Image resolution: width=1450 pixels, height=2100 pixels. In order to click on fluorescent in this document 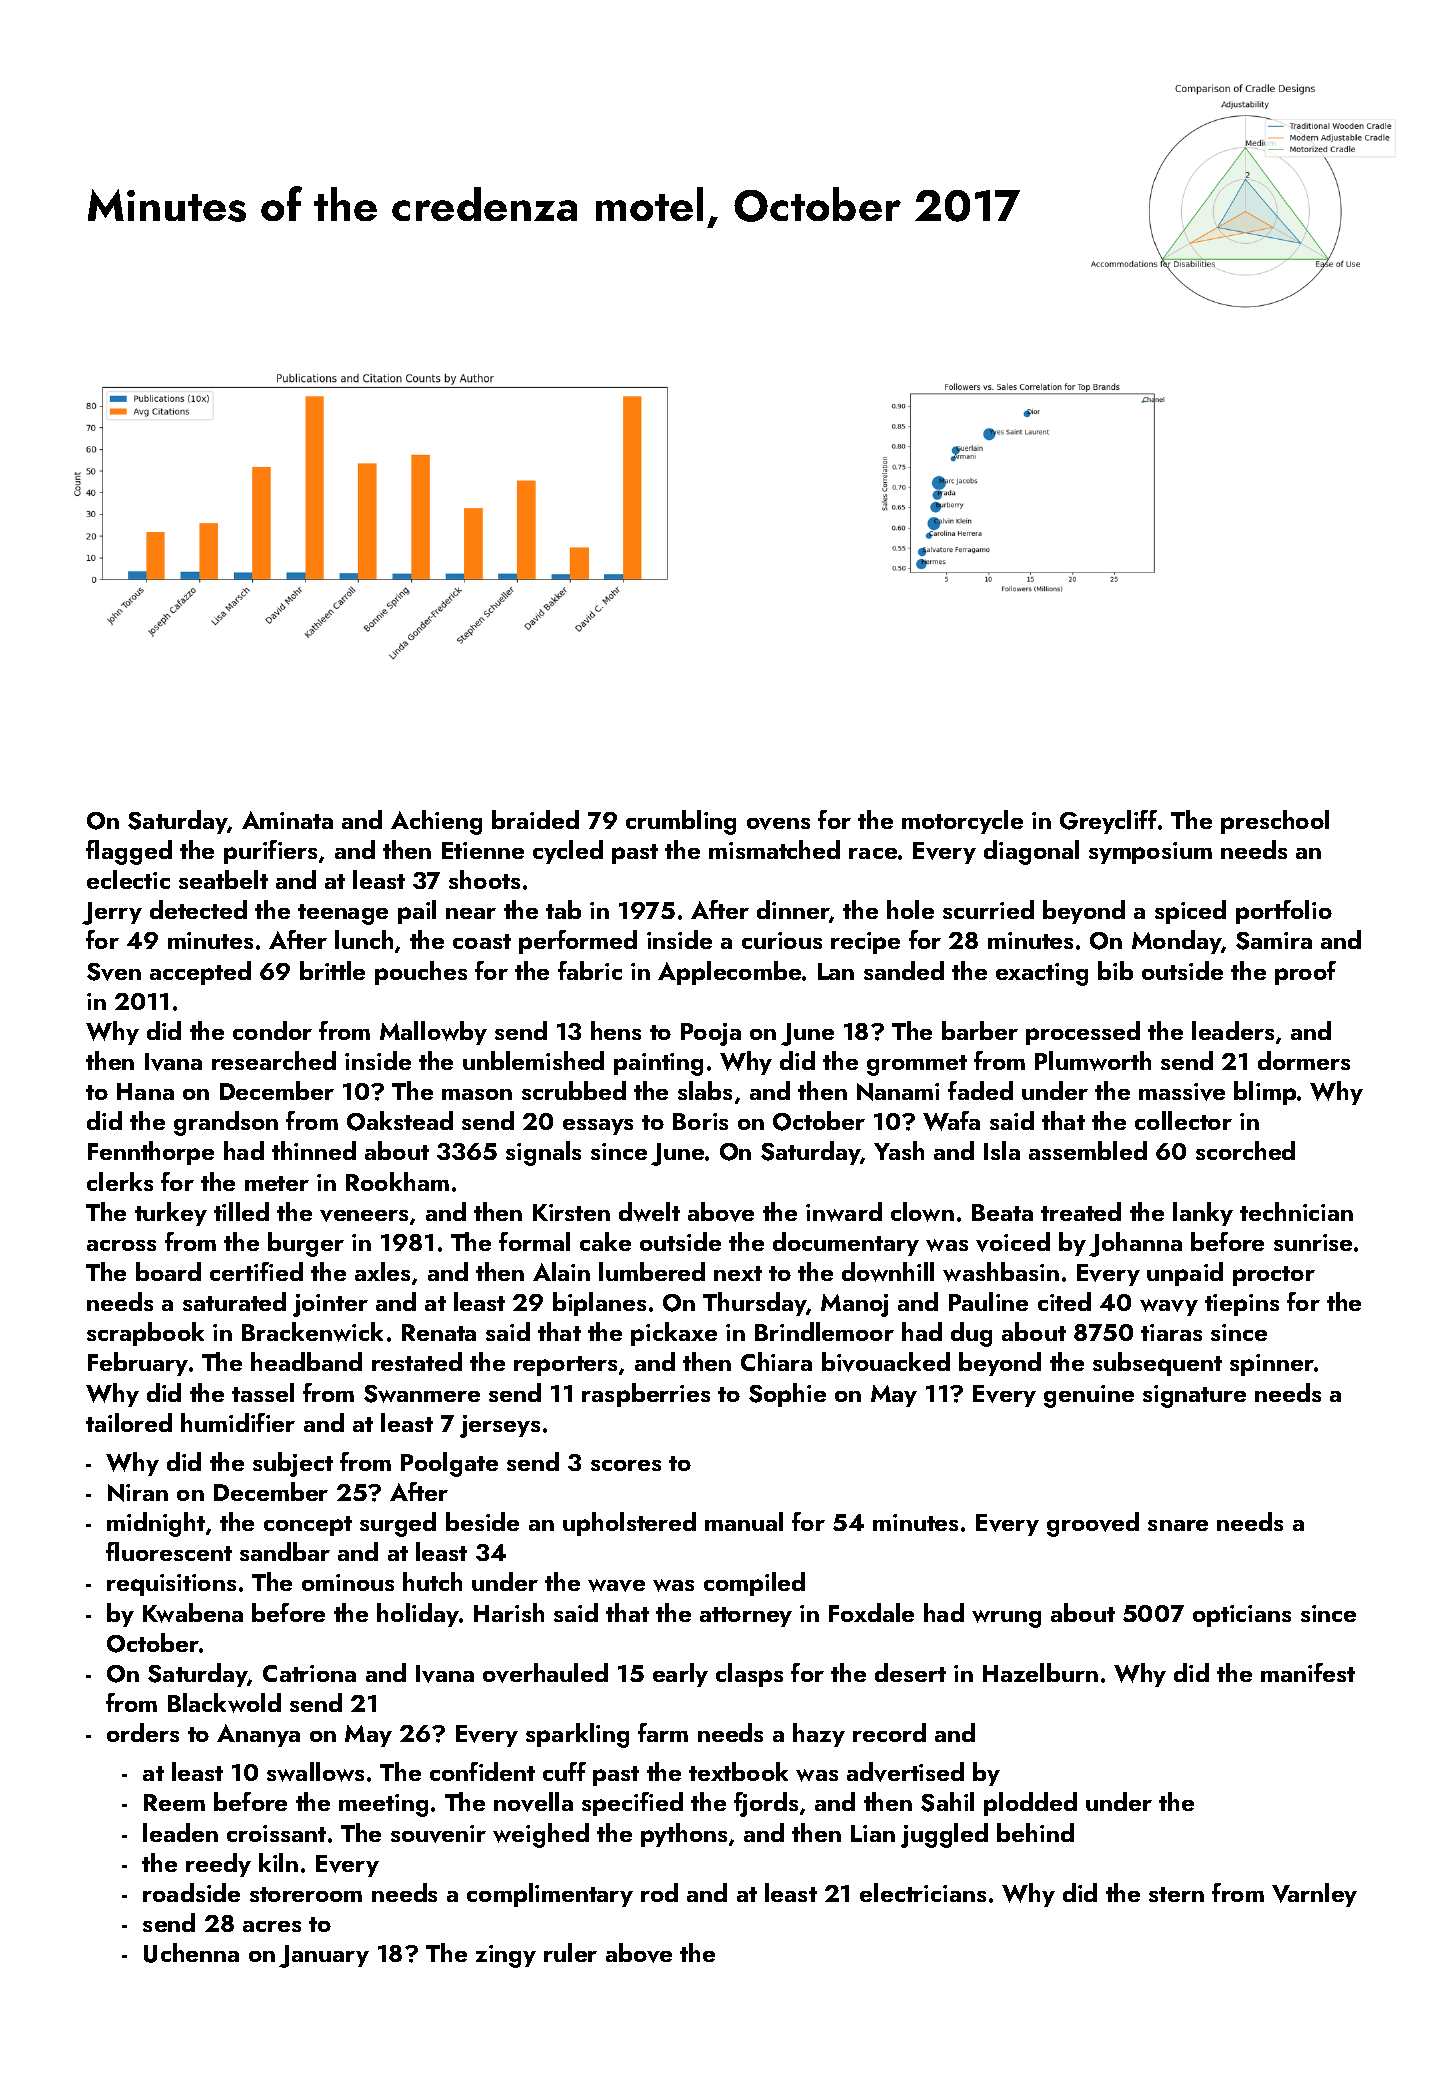, I will do `click(169, 1551)`.
